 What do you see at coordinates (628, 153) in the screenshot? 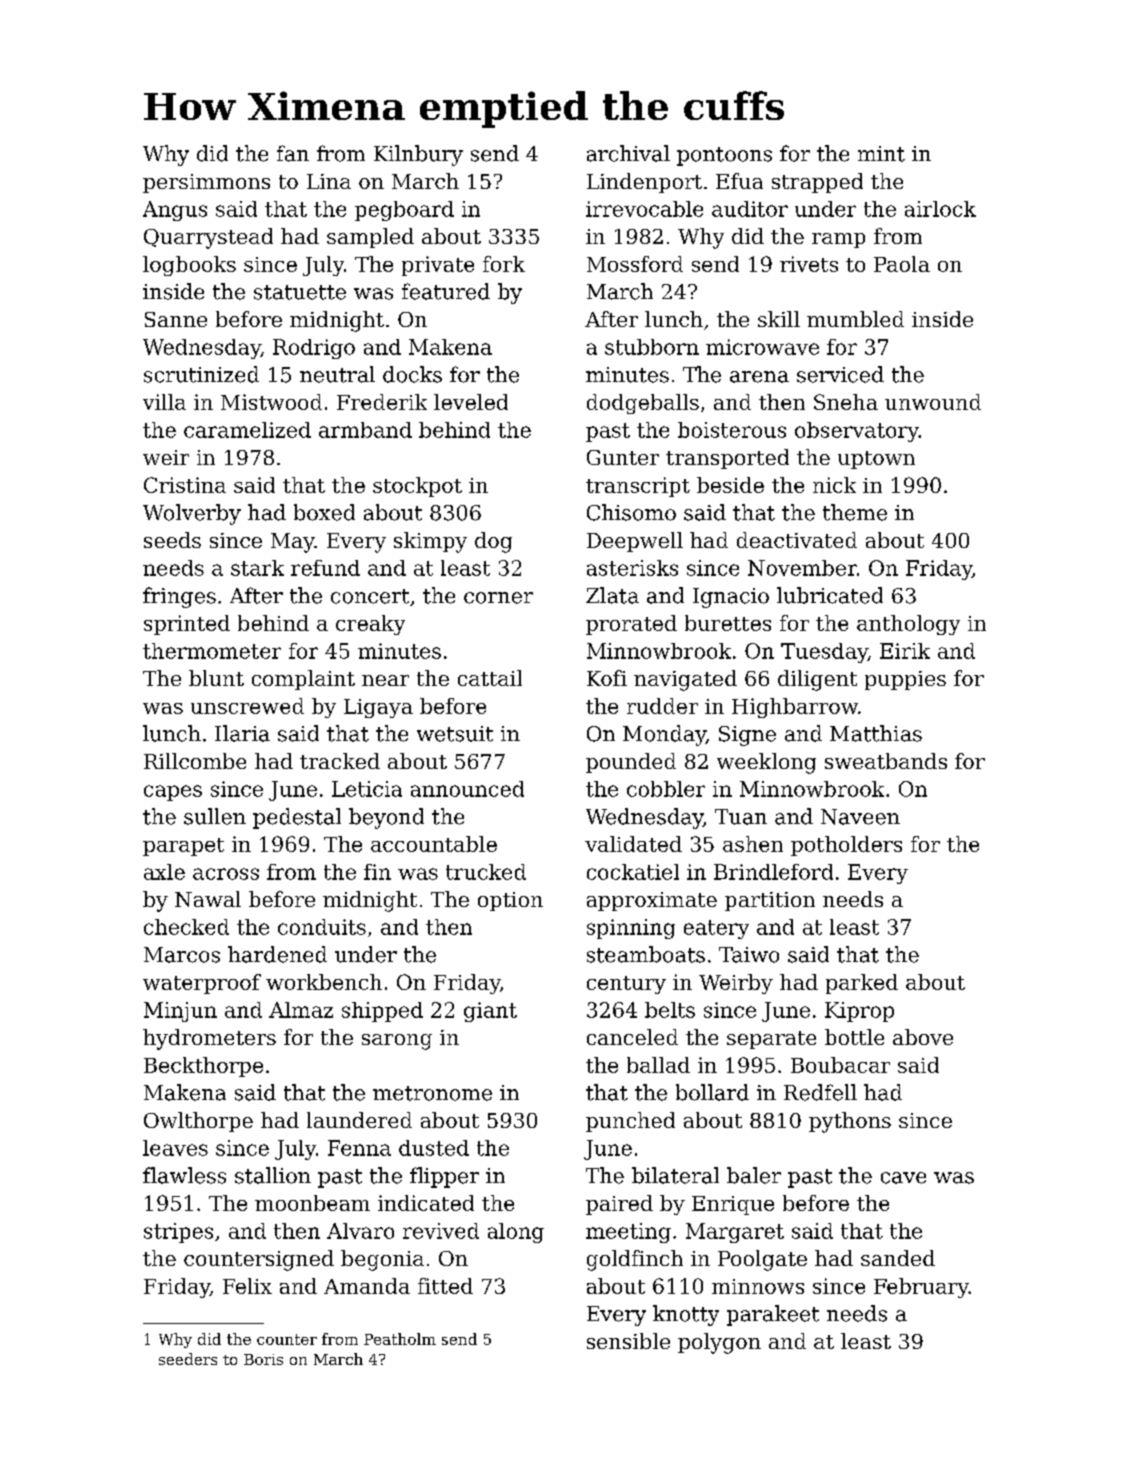
I see `archival` at bounding box center [628, 153].
